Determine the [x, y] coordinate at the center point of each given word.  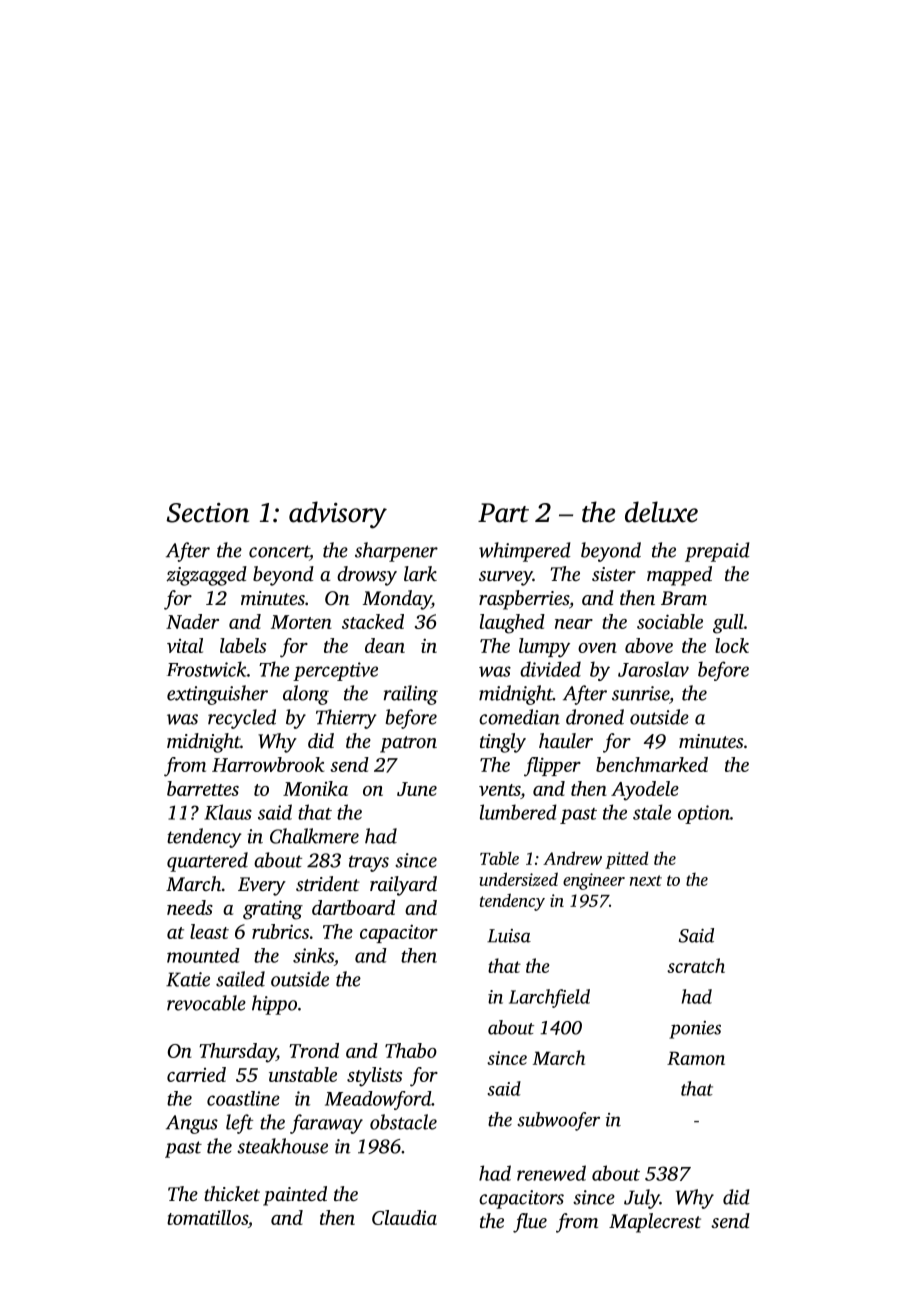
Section [207, 513]
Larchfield [549, 998]
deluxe [661, 512]
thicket [232, 1193]
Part [503, 513]
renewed [551, 1173]
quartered [207, 862]
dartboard [353, 907]
